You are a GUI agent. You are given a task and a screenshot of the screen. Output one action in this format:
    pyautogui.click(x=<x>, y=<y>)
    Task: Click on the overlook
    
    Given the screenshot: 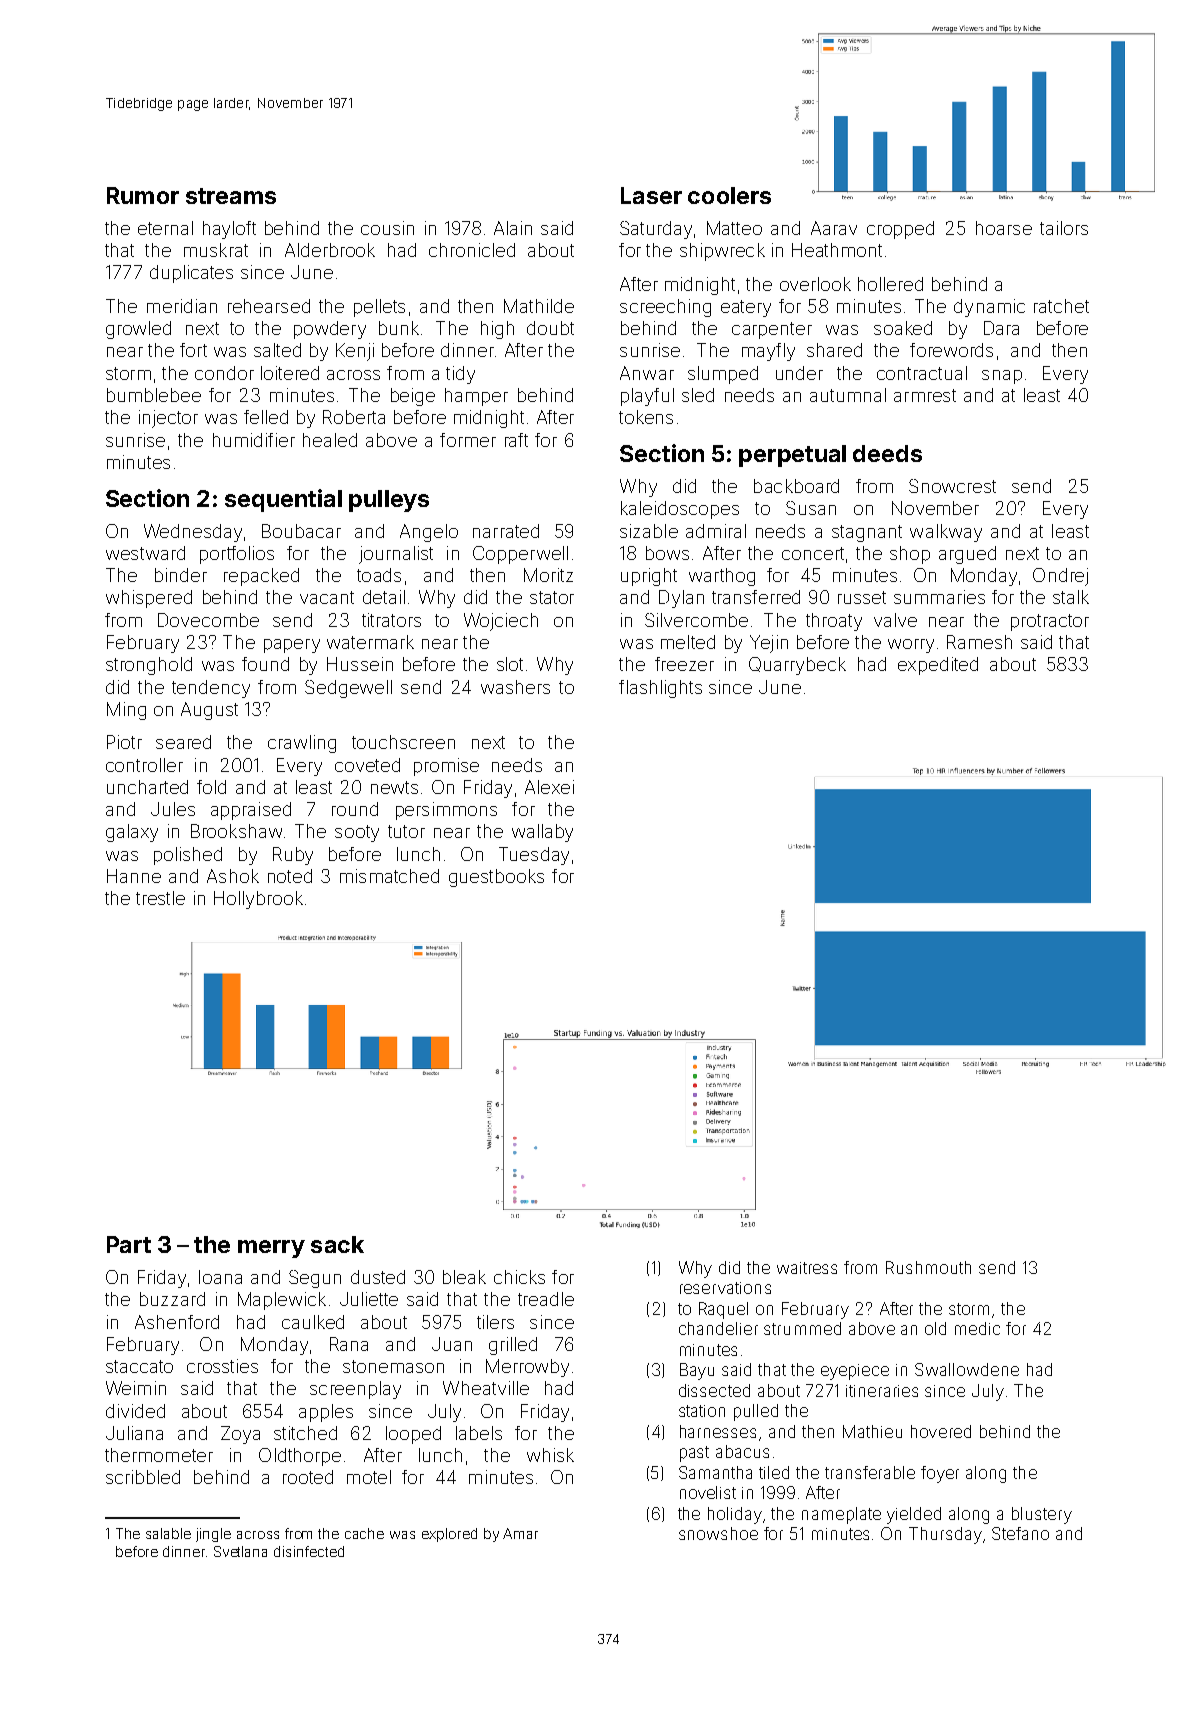 What is the action you would take?
    pyautogui.click(x=815, y=284)
